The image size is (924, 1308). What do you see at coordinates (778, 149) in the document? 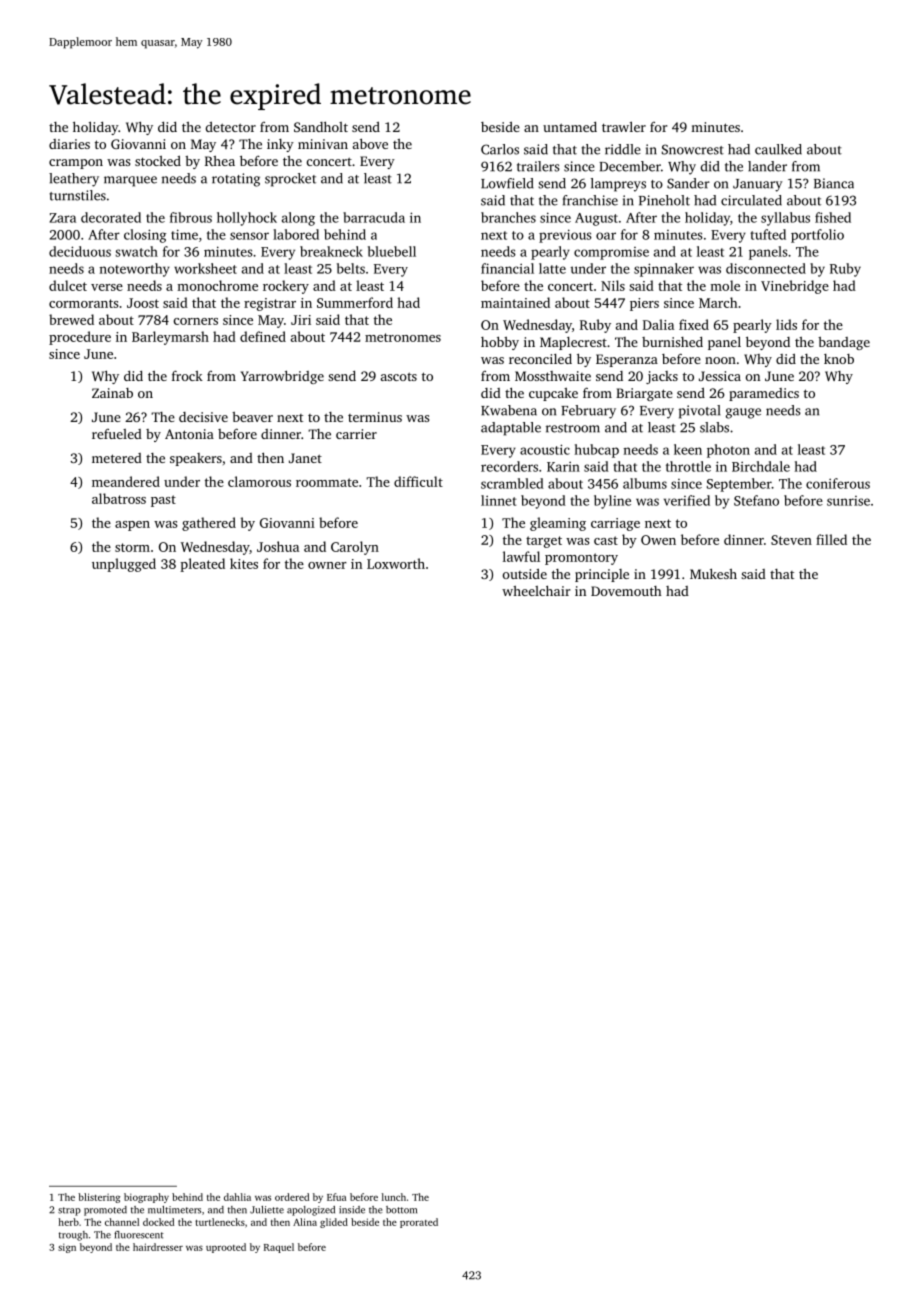
I see `caulked` at bounding box center [778, 149].
